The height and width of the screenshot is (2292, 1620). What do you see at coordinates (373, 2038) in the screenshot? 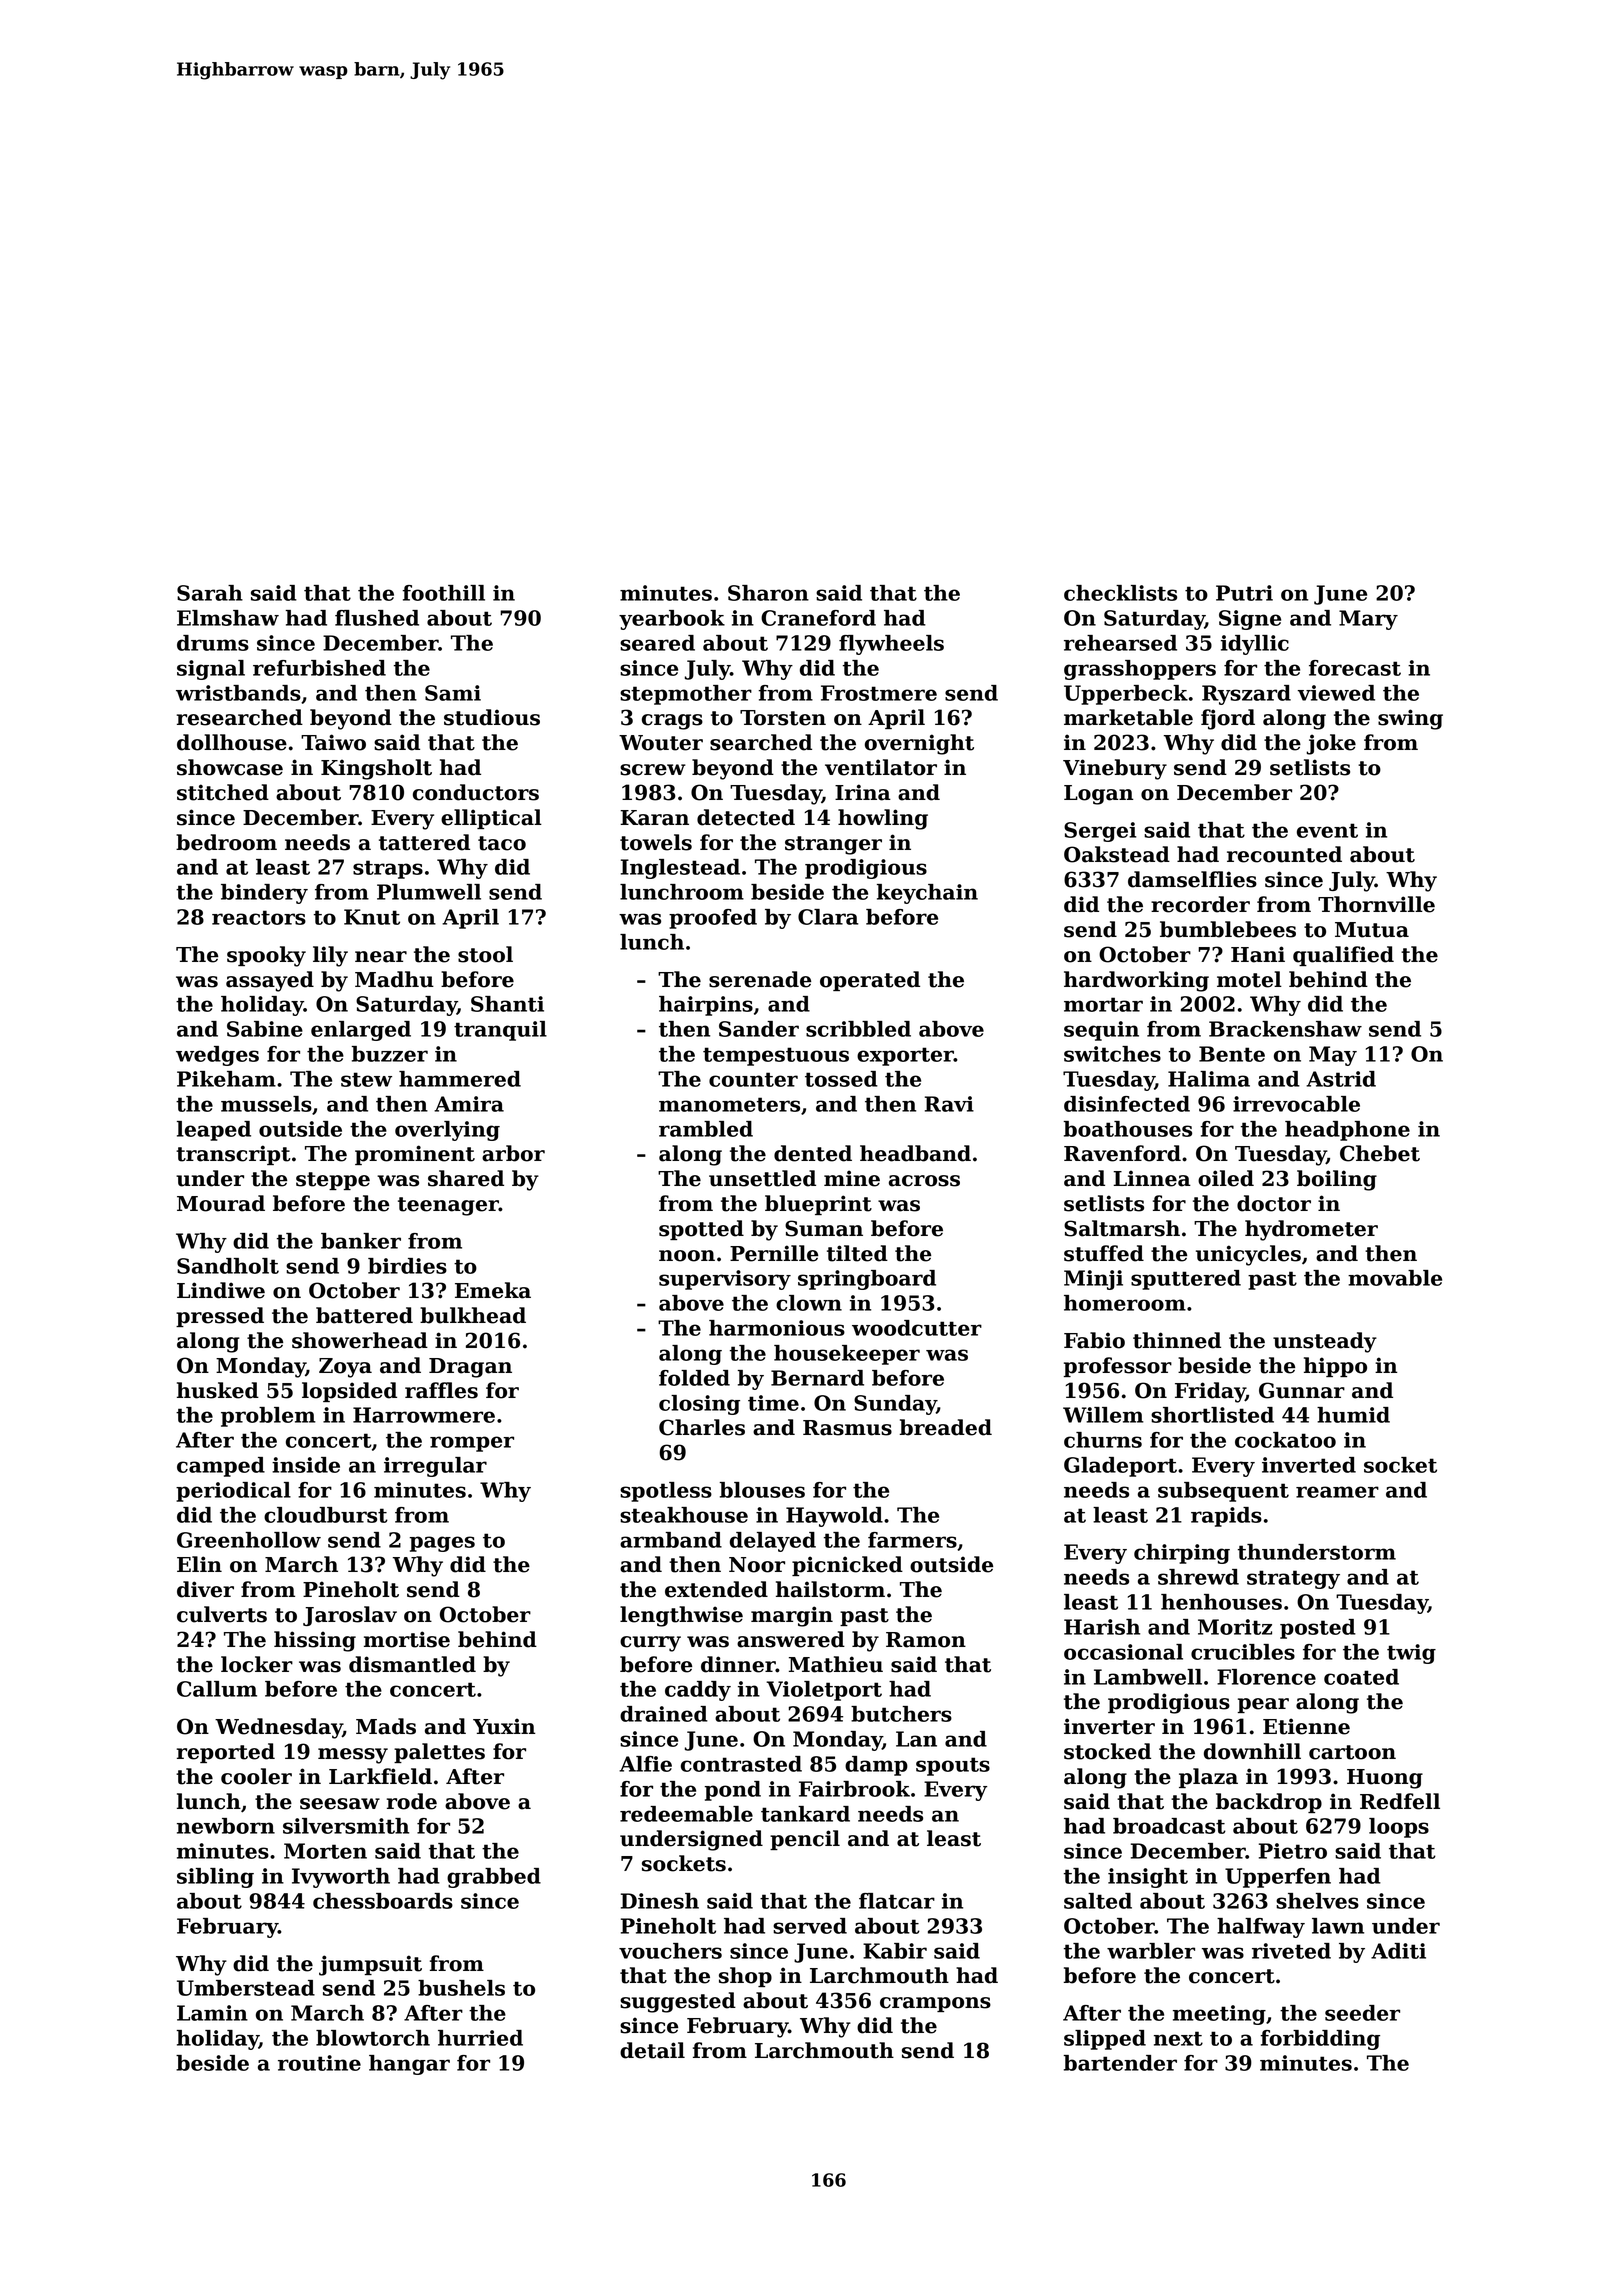
I see `blowtorch` at bounding box center [373, 2038].
